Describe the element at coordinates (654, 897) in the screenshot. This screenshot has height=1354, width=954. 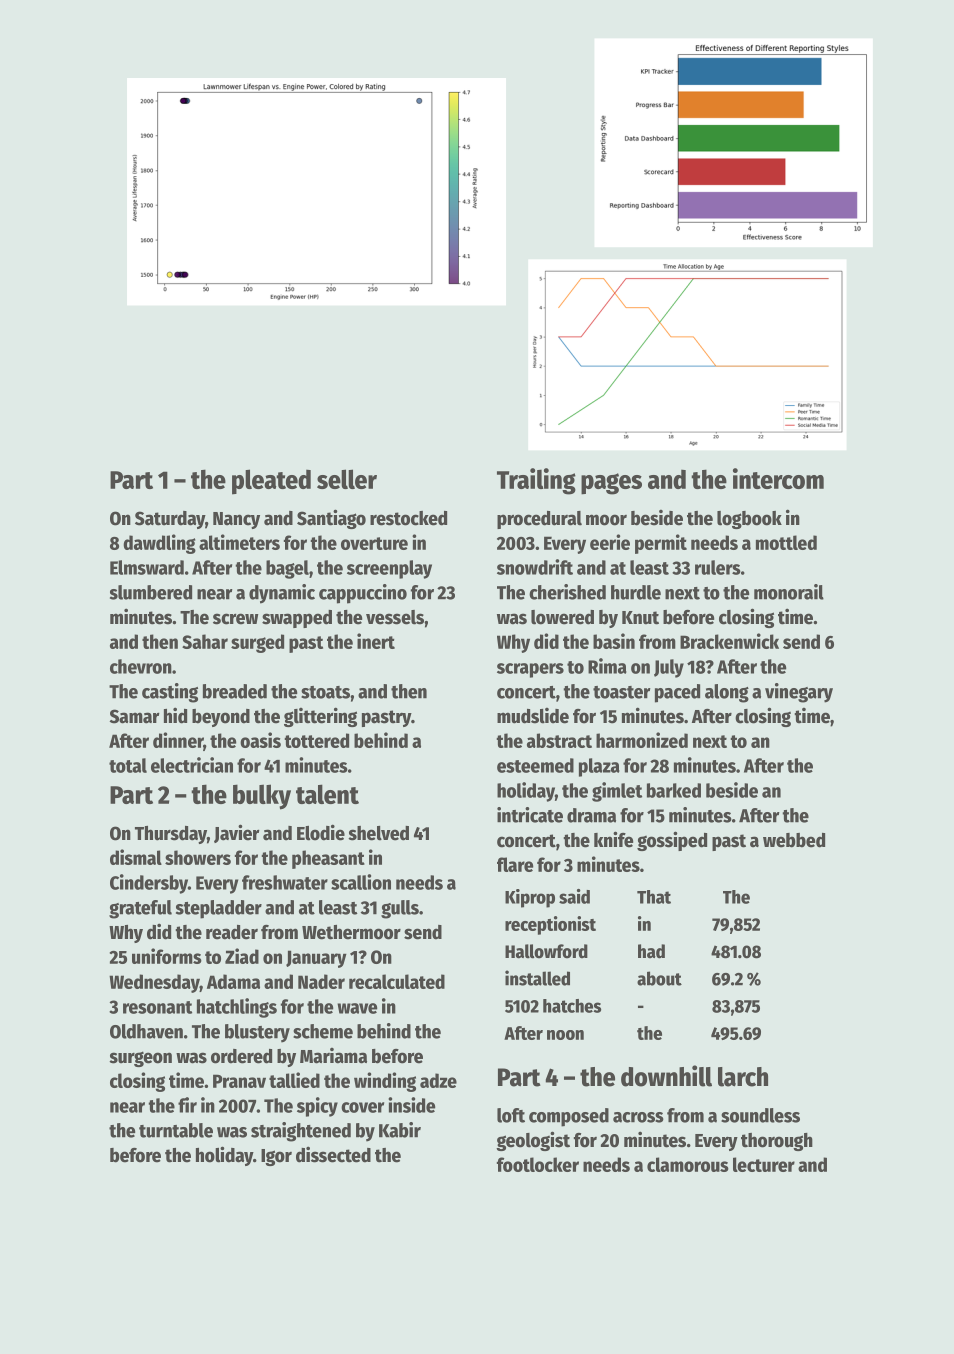
I see `That` at that location.
